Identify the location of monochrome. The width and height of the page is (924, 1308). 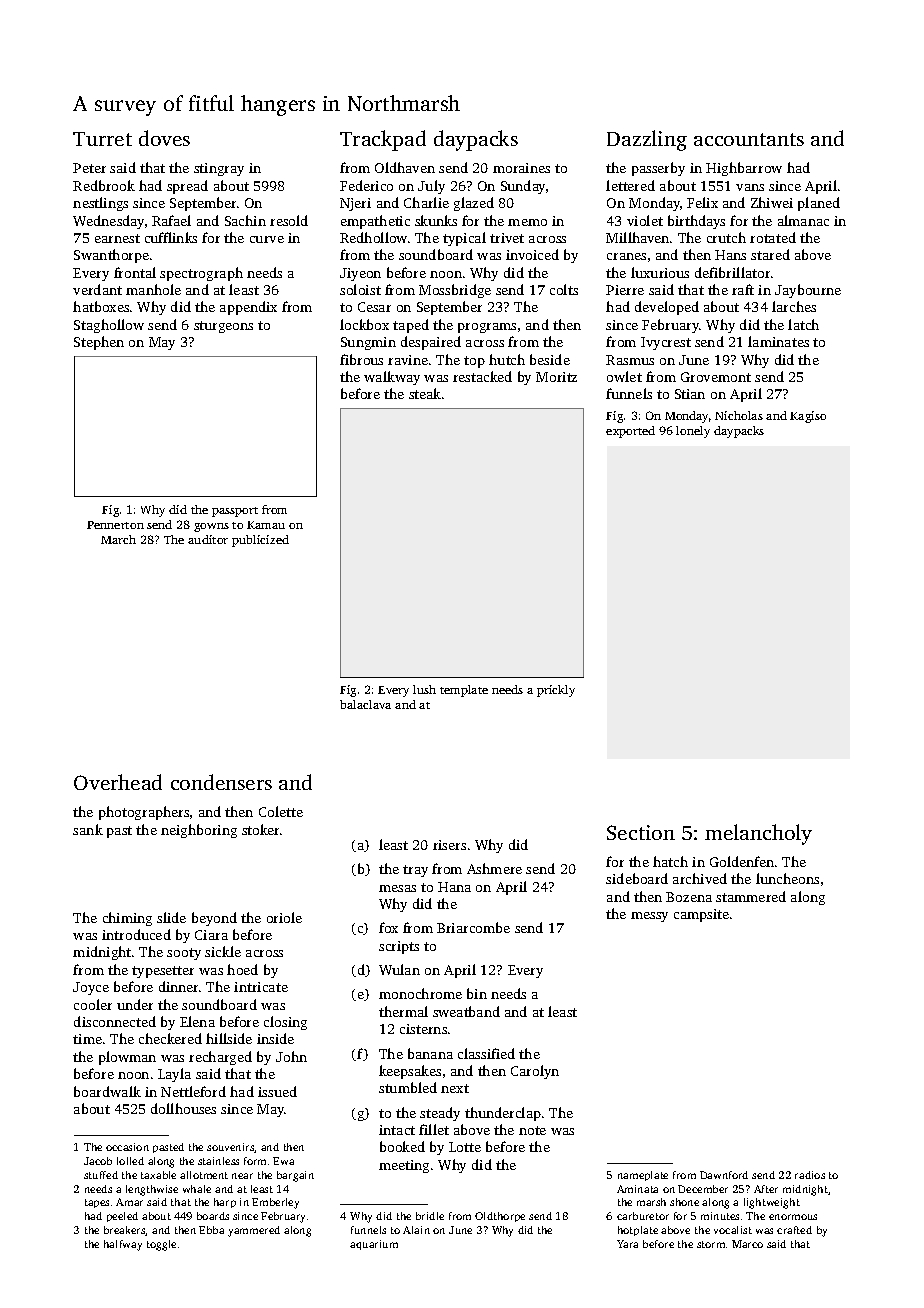
(420, 993).
